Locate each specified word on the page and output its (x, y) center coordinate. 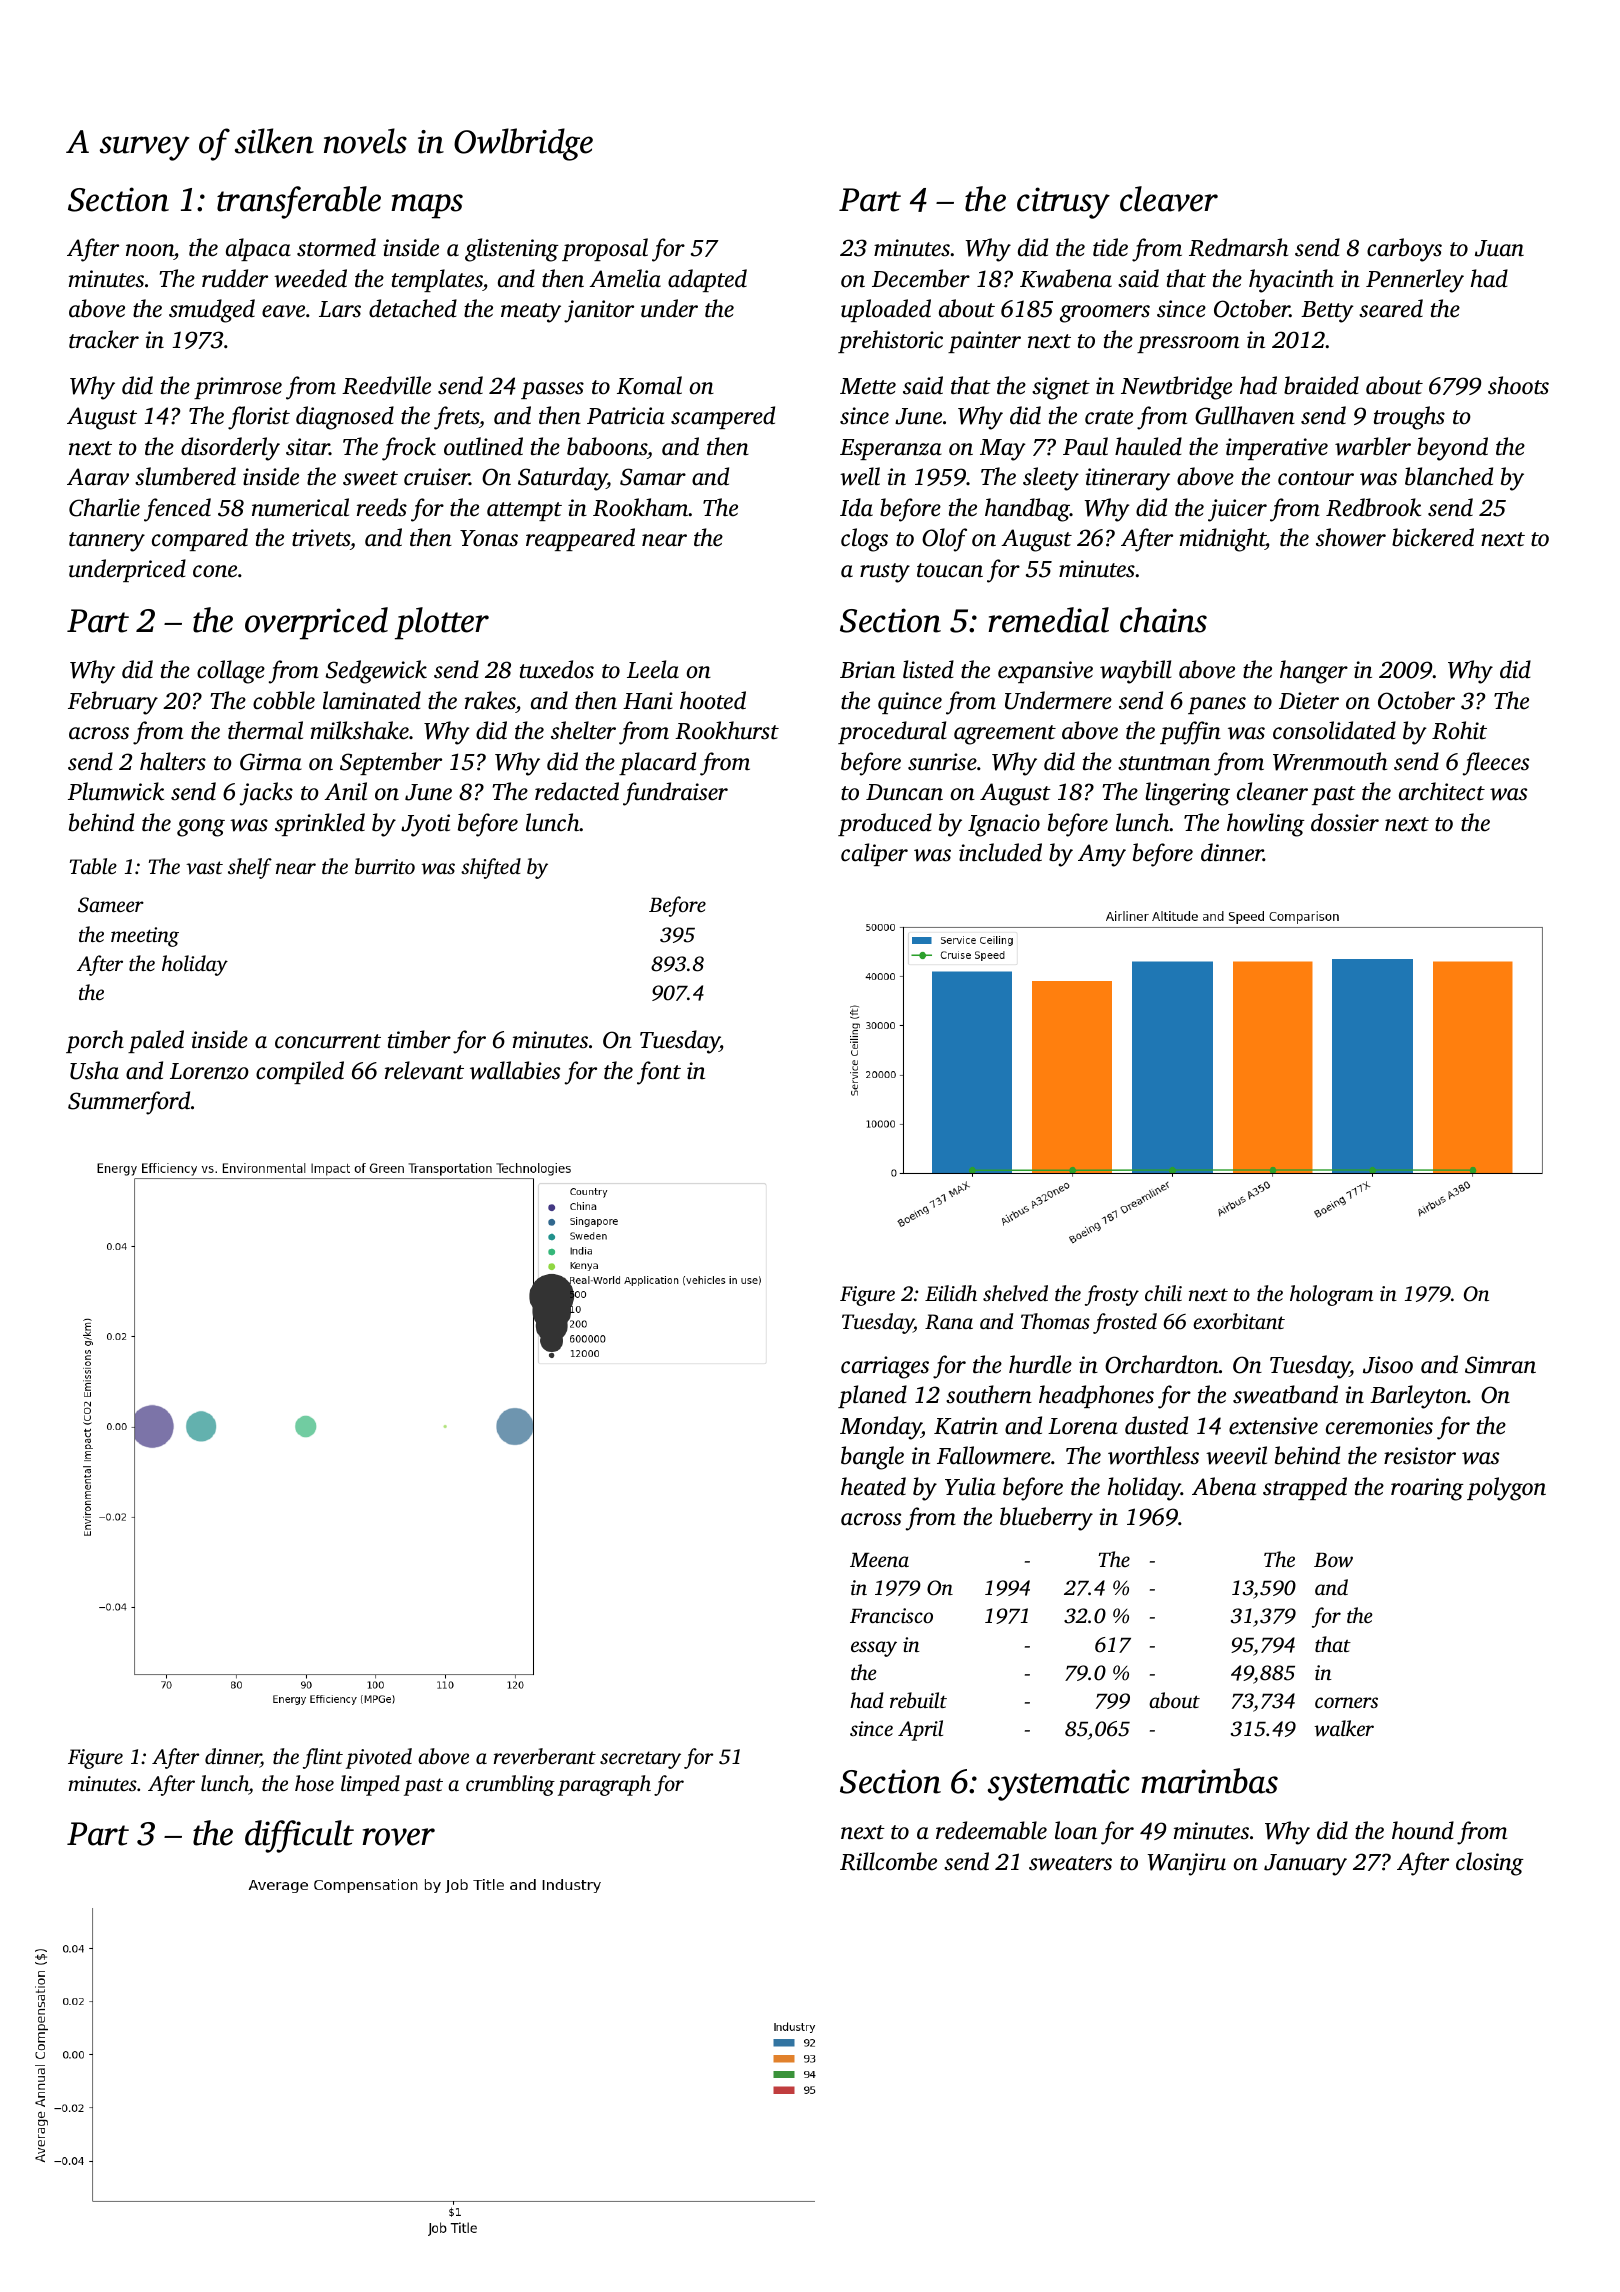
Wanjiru (1186, 1864)
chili (1163, 1293)
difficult (299, 1836)
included (1000, 852)
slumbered (185, 476)
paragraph (604, 1785)
